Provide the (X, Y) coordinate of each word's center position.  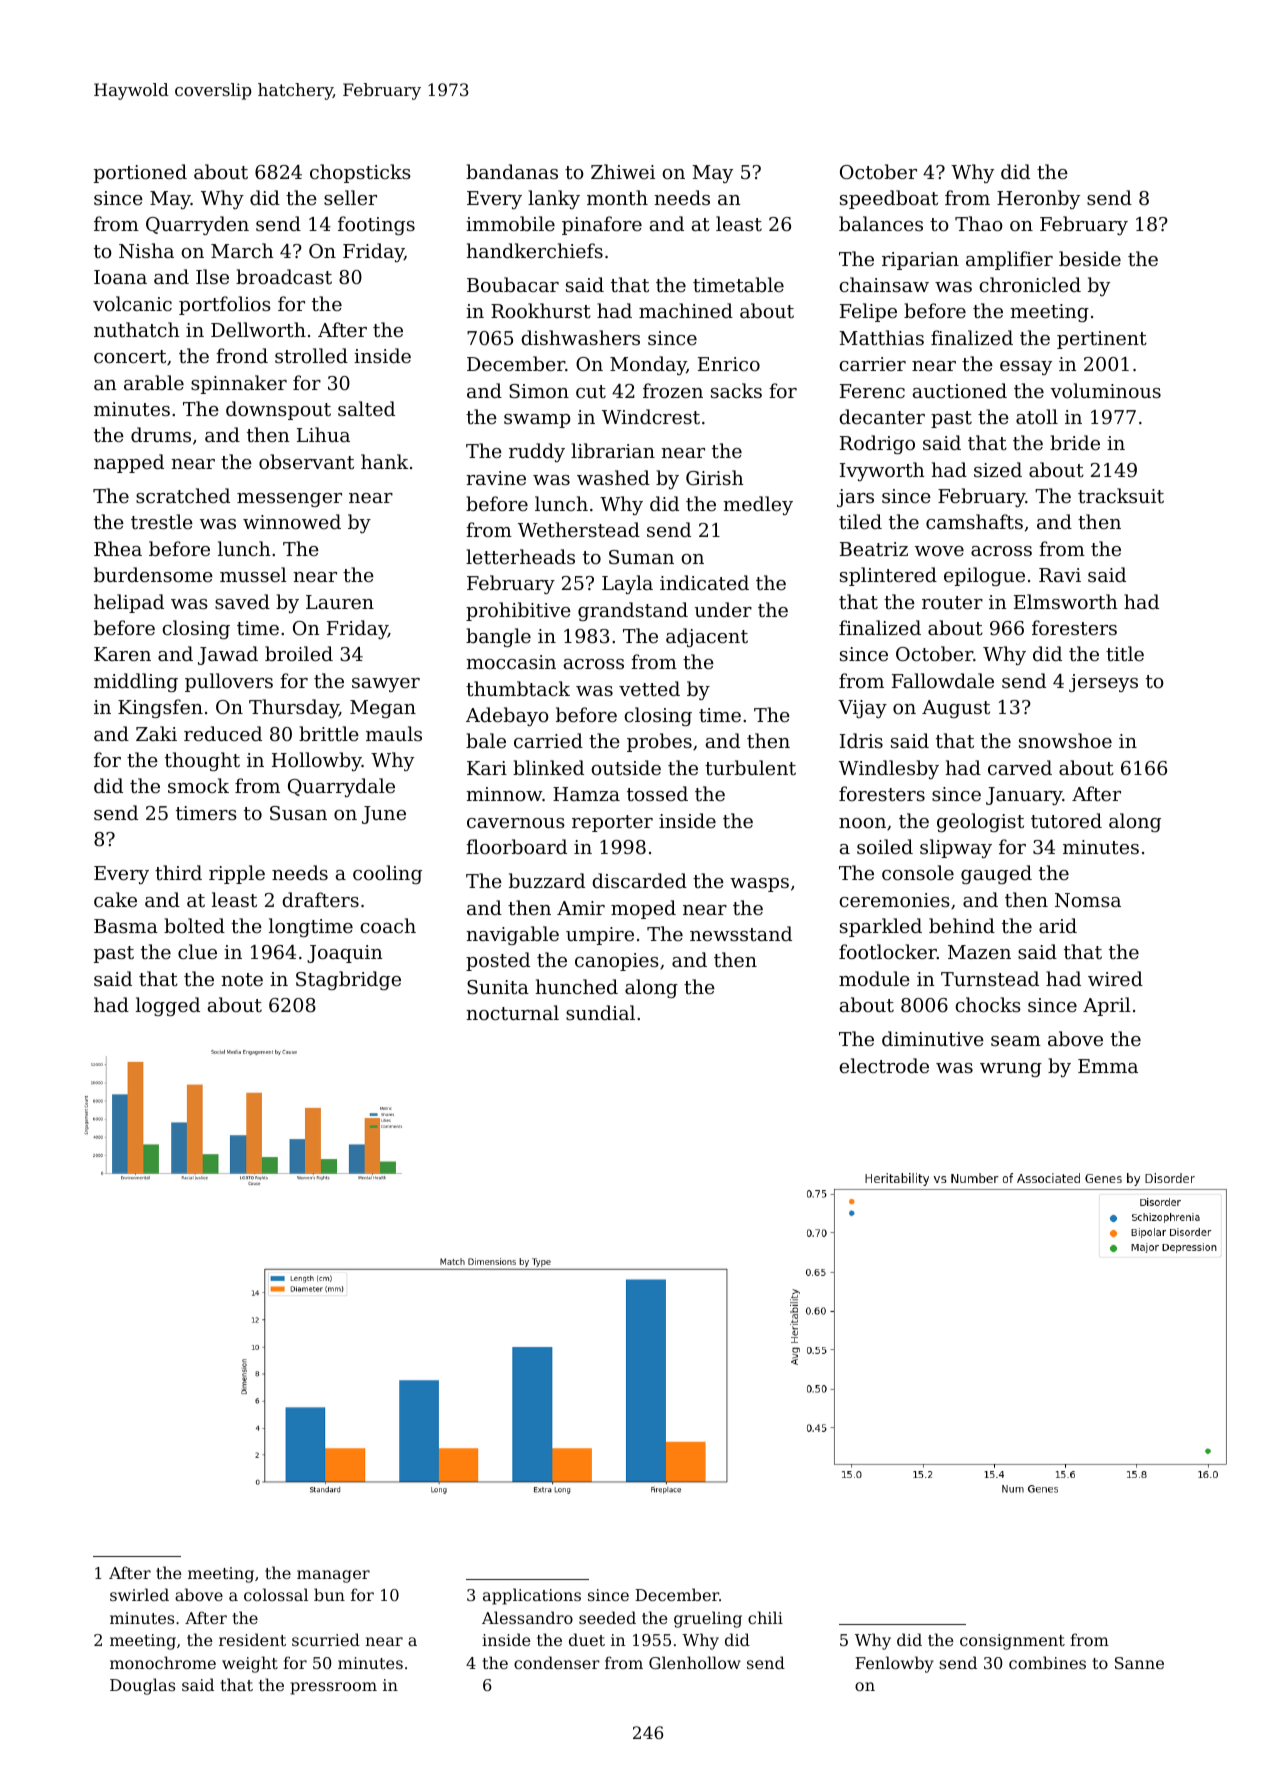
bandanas (512, 171)
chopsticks (360, 173)
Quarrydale (341, 787)
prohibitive (518, 611)
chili (765, 1617)
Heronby (1038, 199)
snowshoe (1065, 740)
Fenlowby (894, 1664)
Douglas (142, 1686)
